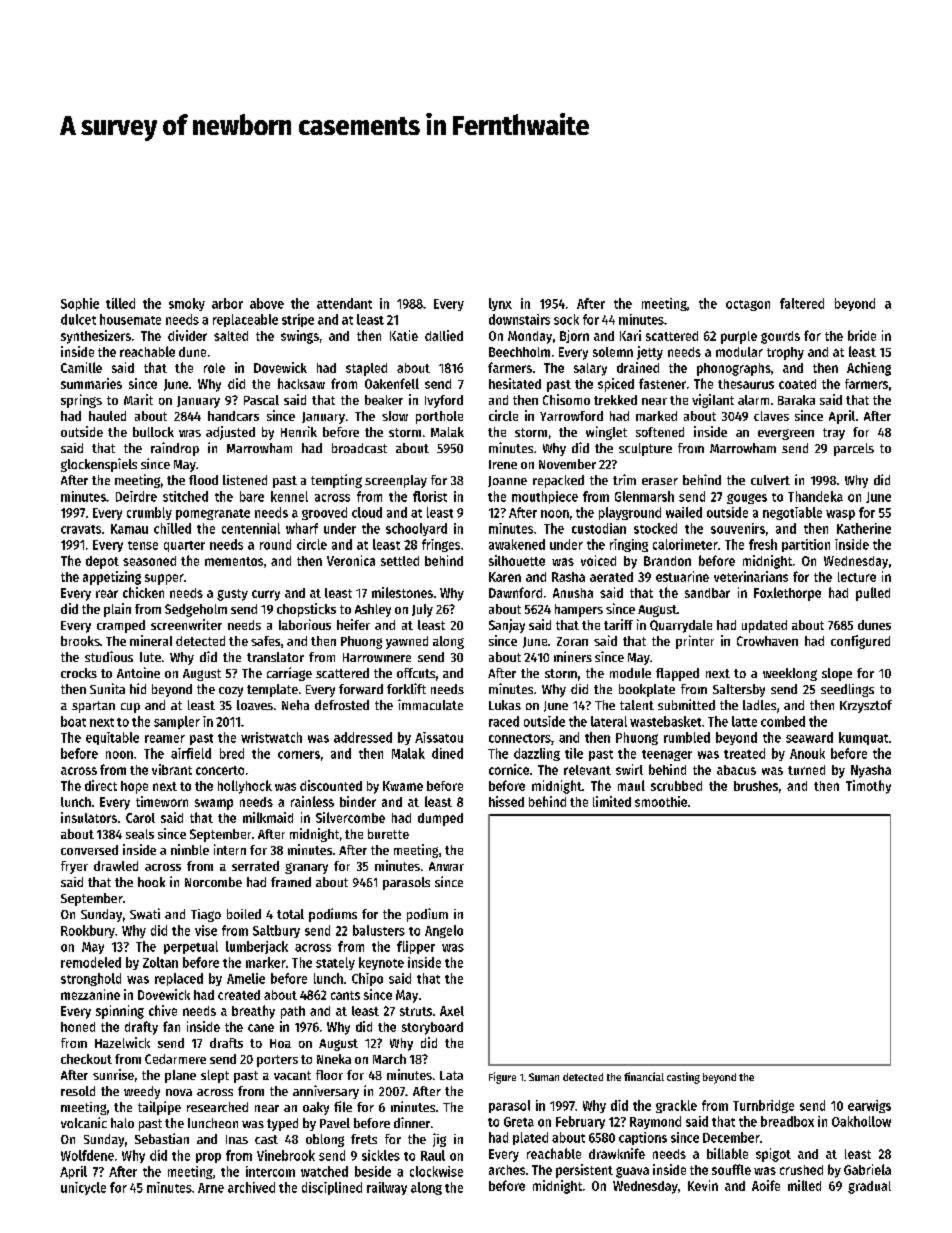 This screenshot has width=952, height=1233. Describe the element at coordinates (237, 1139) in the screenshot. I see `Inas` at that location.
